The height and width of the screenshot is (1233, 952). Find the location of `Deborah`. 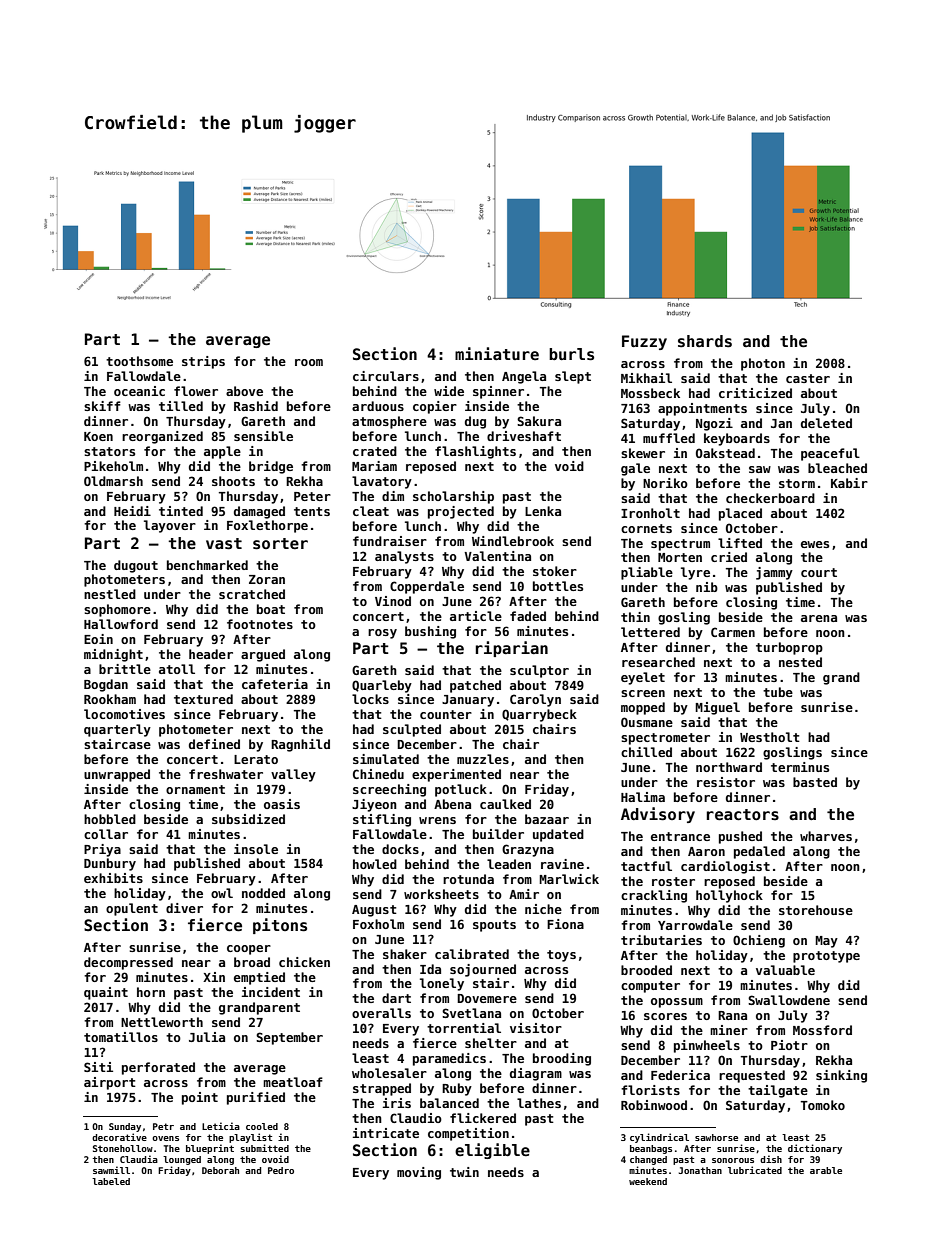

Deborah is located at coordinates (220, 1170).
